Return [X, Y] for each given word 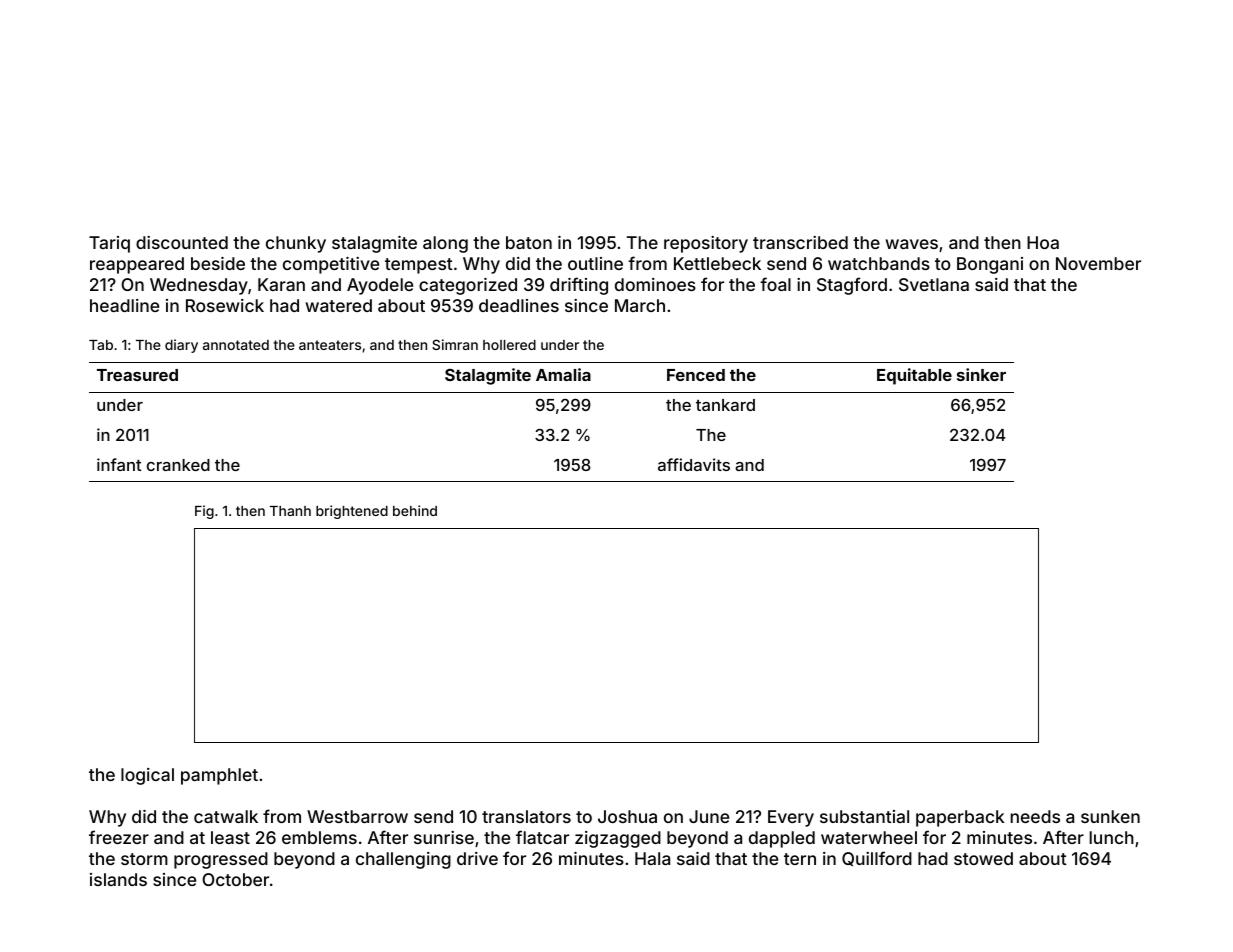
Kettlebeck [717, 263]
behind [415, 510]
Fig [204, 512]
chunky [296, 244]
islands [118, 879]
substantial [864, 816]
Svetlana [934, 284]
